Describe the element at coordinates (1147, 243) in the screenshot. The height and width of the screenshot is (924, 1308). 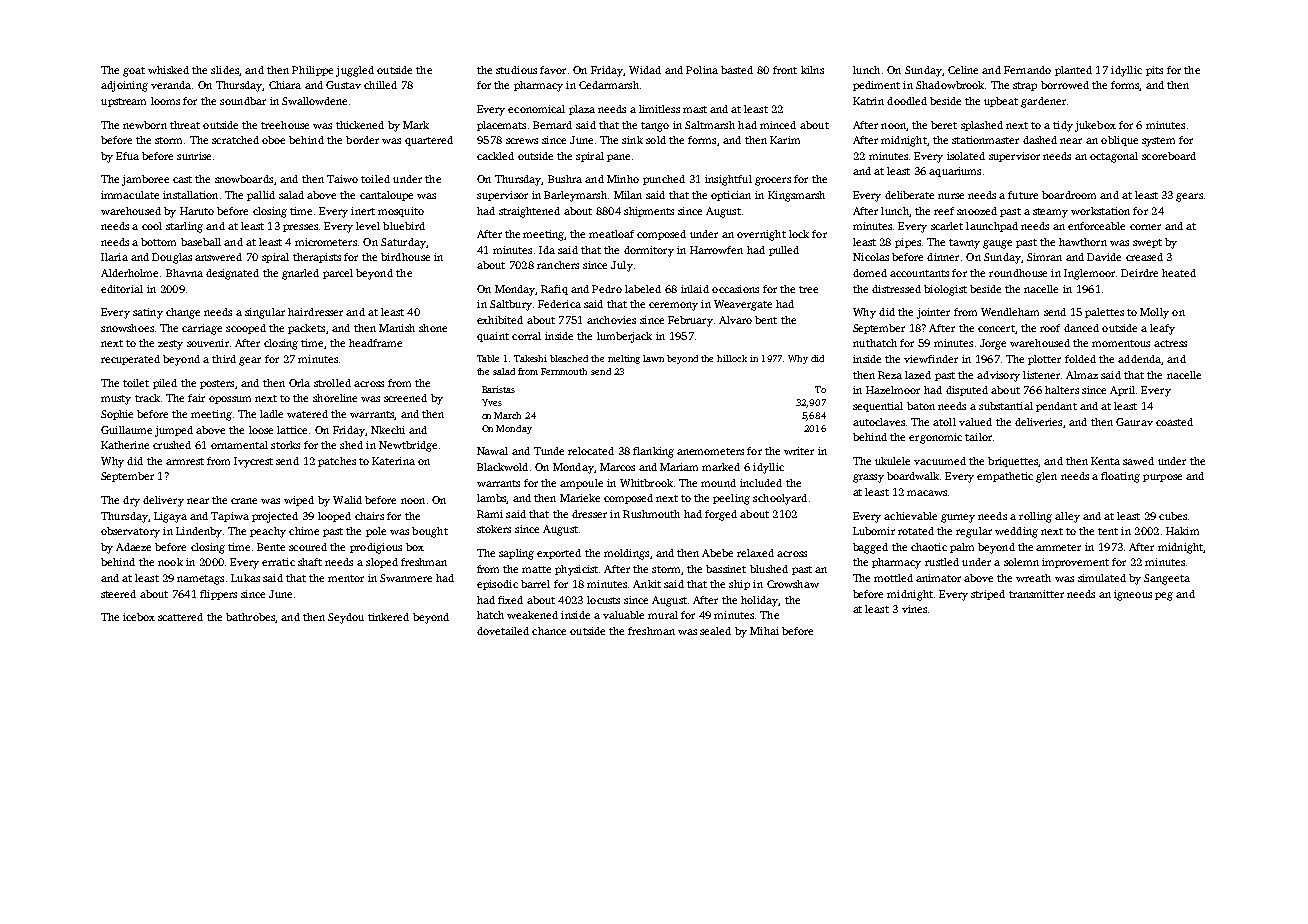
I see `swept` at that location.
